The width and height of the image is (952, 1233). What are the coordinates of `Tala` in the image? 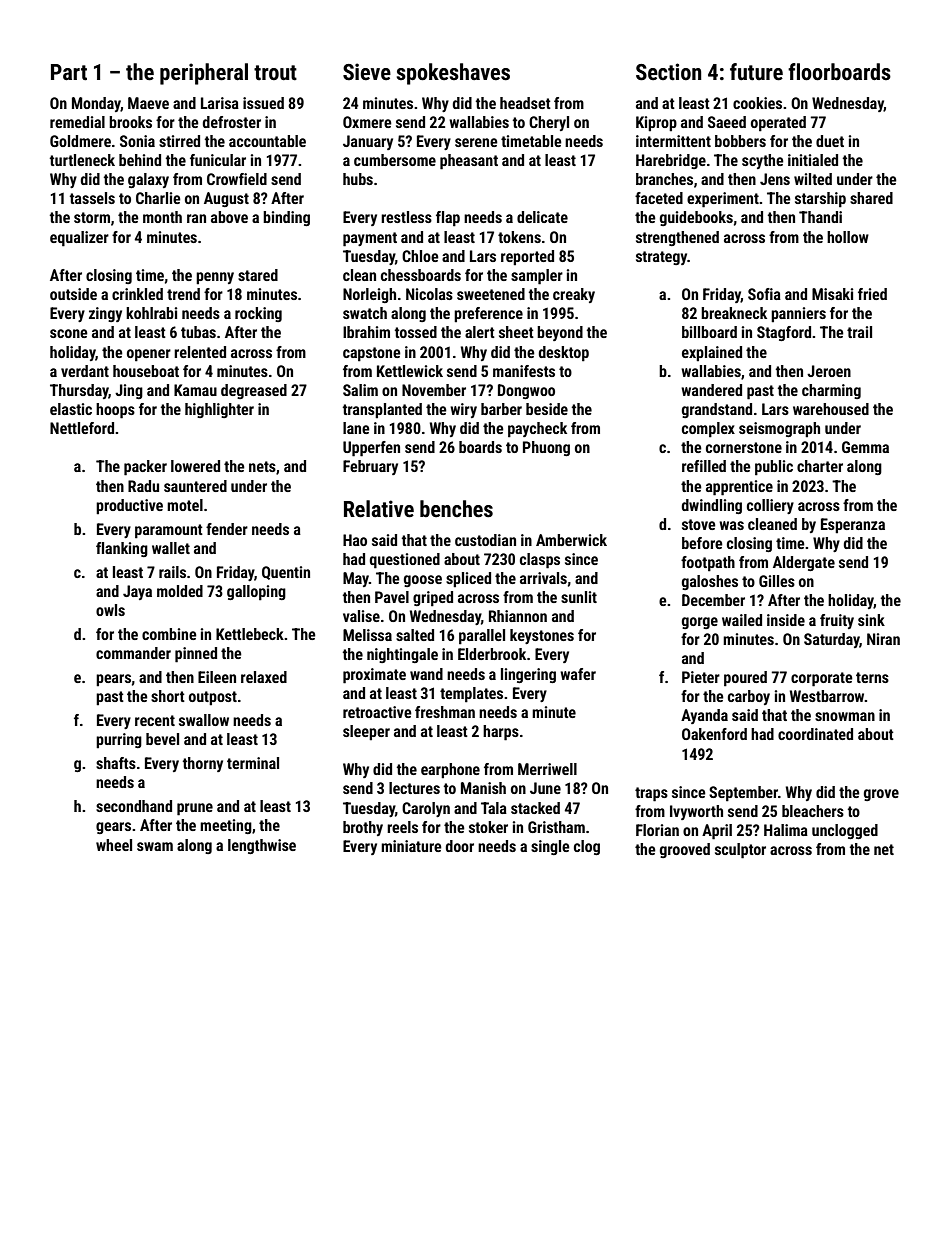 It's located at (494, 808).
